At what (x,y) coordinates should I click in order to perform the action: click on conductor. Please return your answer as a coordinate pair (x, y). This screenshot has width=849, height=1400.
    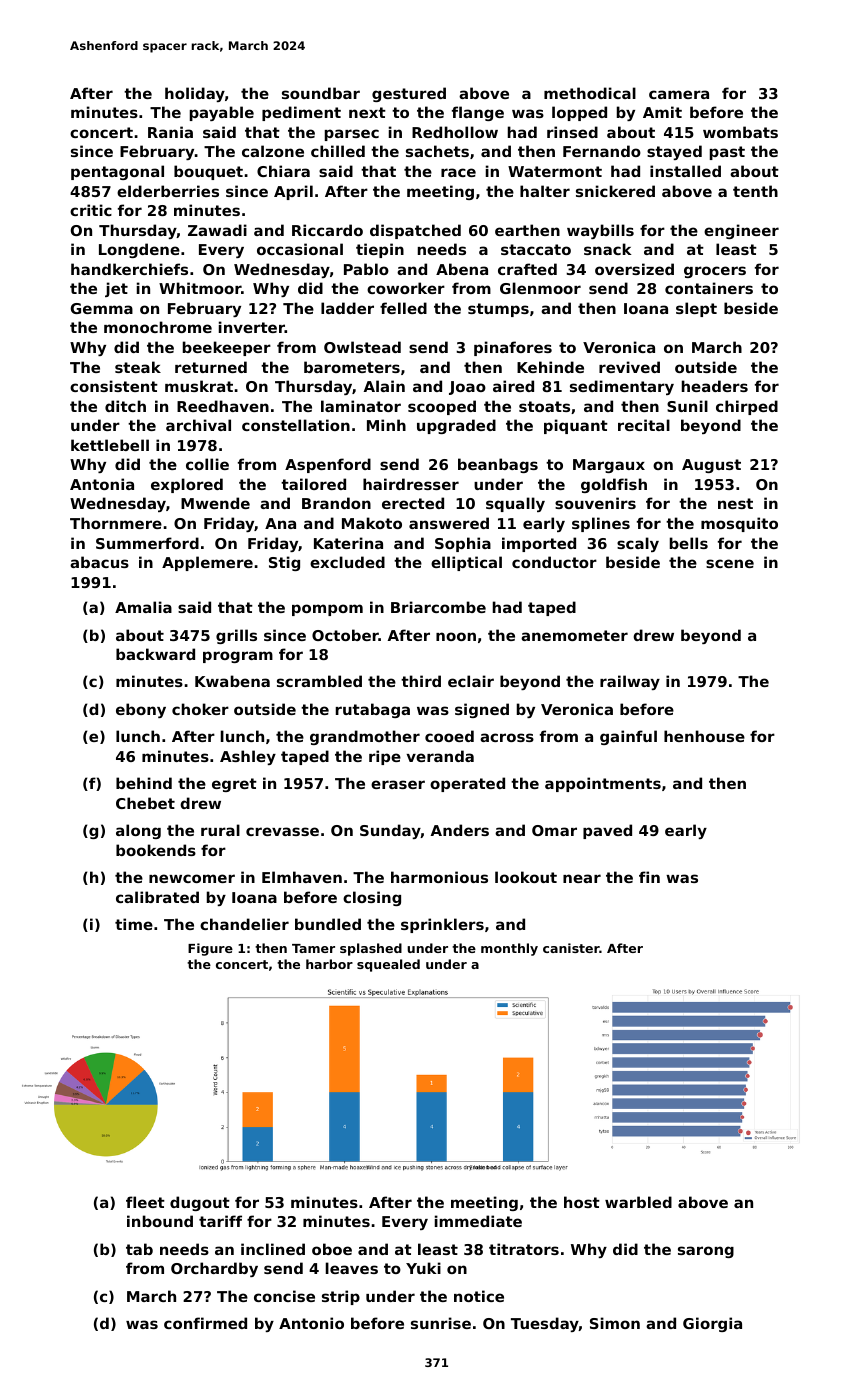
    Looking at the image, I should click on (554, 562).
